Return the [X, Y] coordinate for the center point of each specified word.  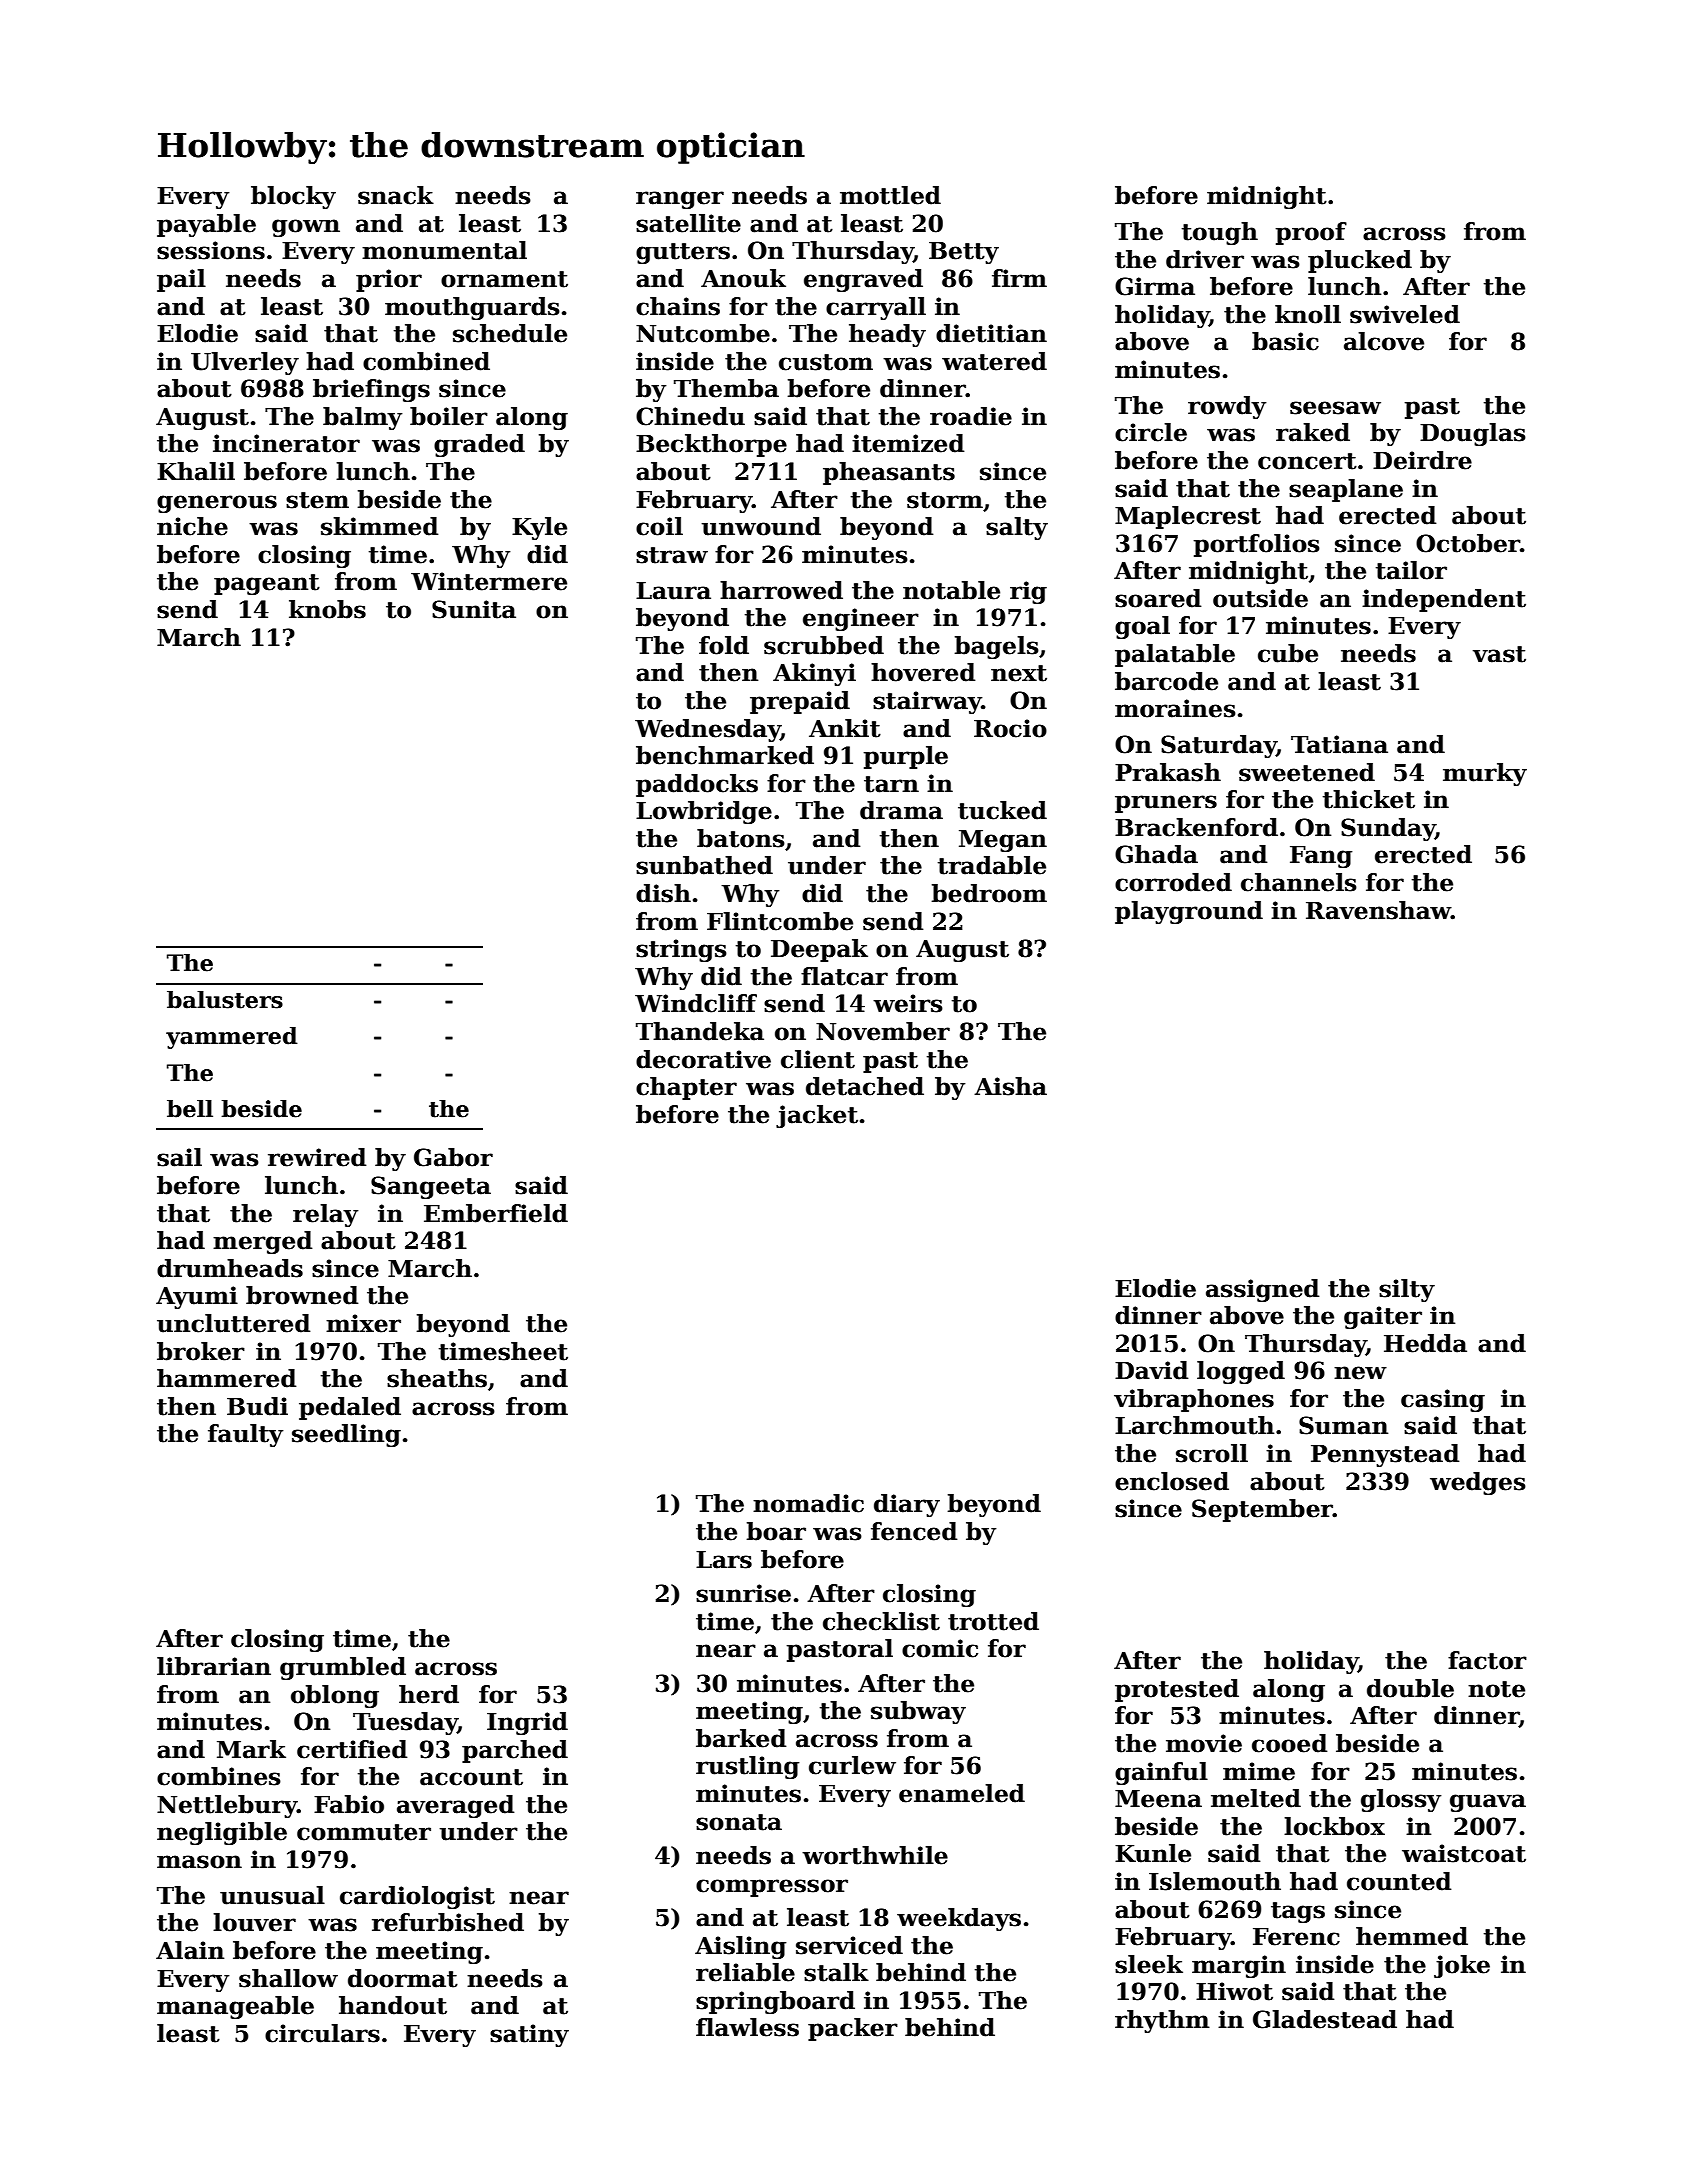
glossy [1401, 1800]
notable [951, 590]
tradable [992, 865]
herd [429, 1694]
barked [741, 1738]
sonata [739, 1822]
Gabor [453, 1157]
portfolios [1257, 545]
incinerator [286, 443]
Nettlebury [227, 1806]
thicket [1369, 799]
